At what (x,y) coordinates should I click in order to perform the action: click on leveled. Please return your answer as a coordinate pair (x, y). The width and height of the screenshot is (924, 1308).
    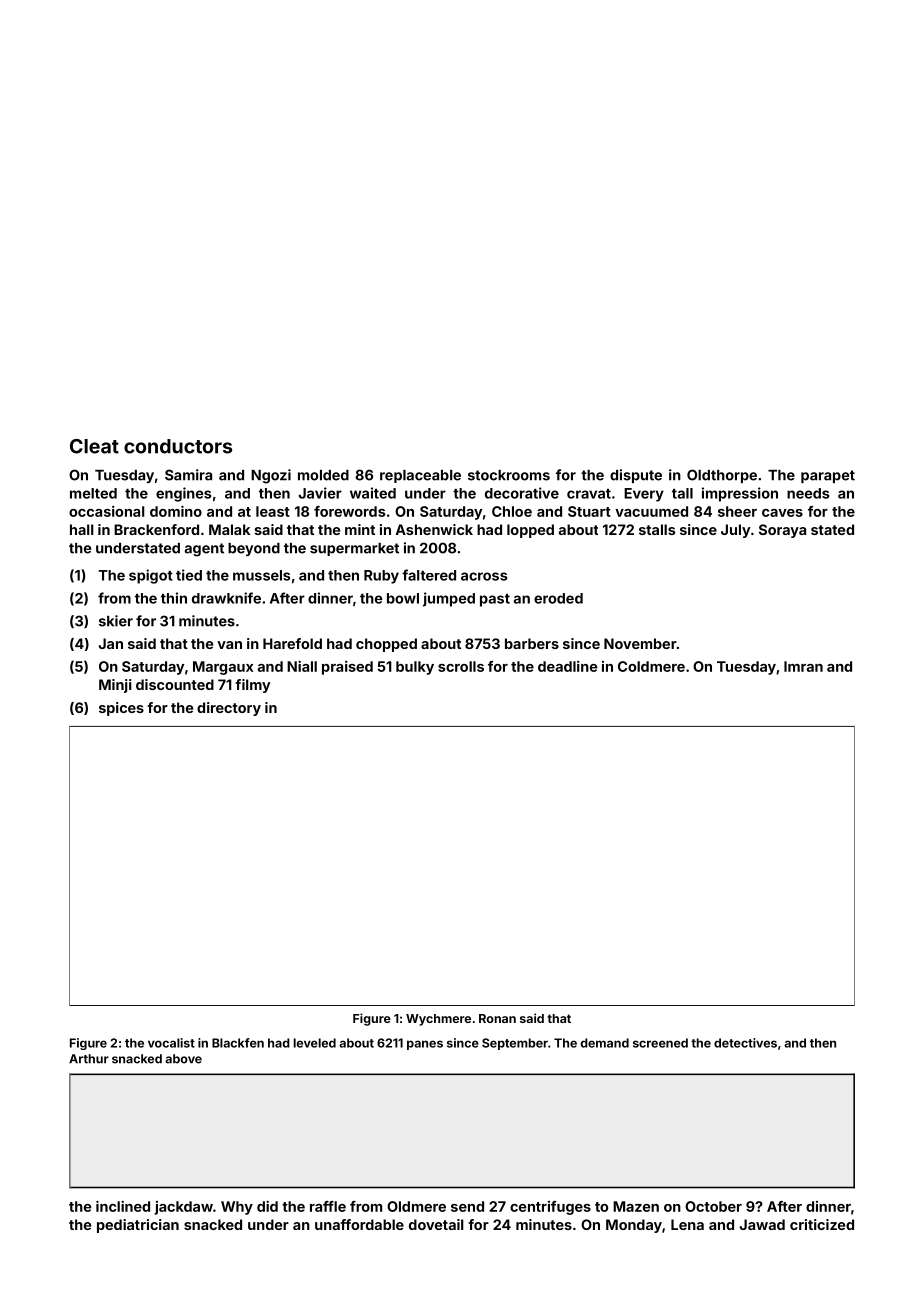
    Looking at the image, I should click on (315, 1043).
